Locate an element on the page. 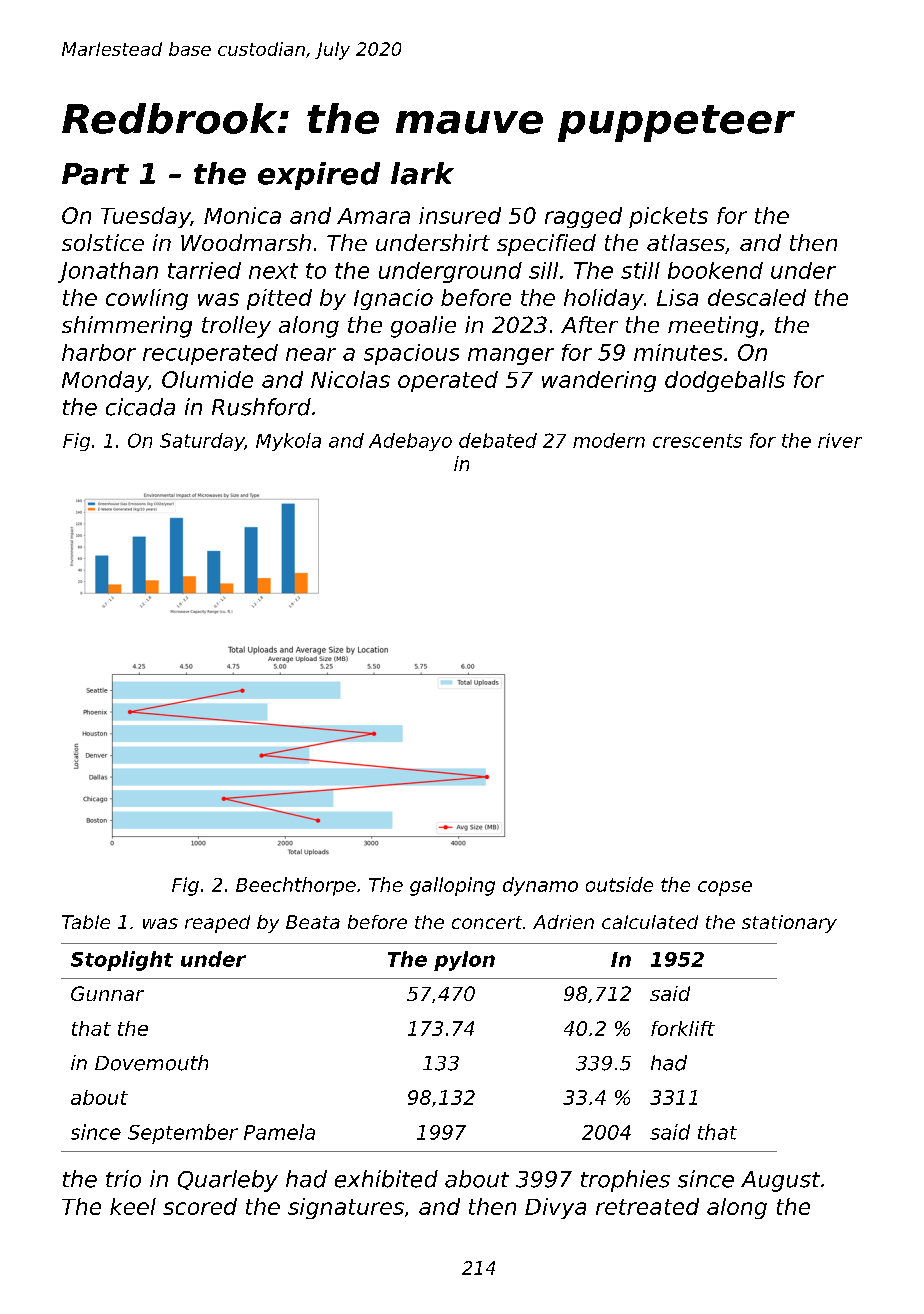 The image size is (924, 1314). river is located at coordinates (840, 440).
